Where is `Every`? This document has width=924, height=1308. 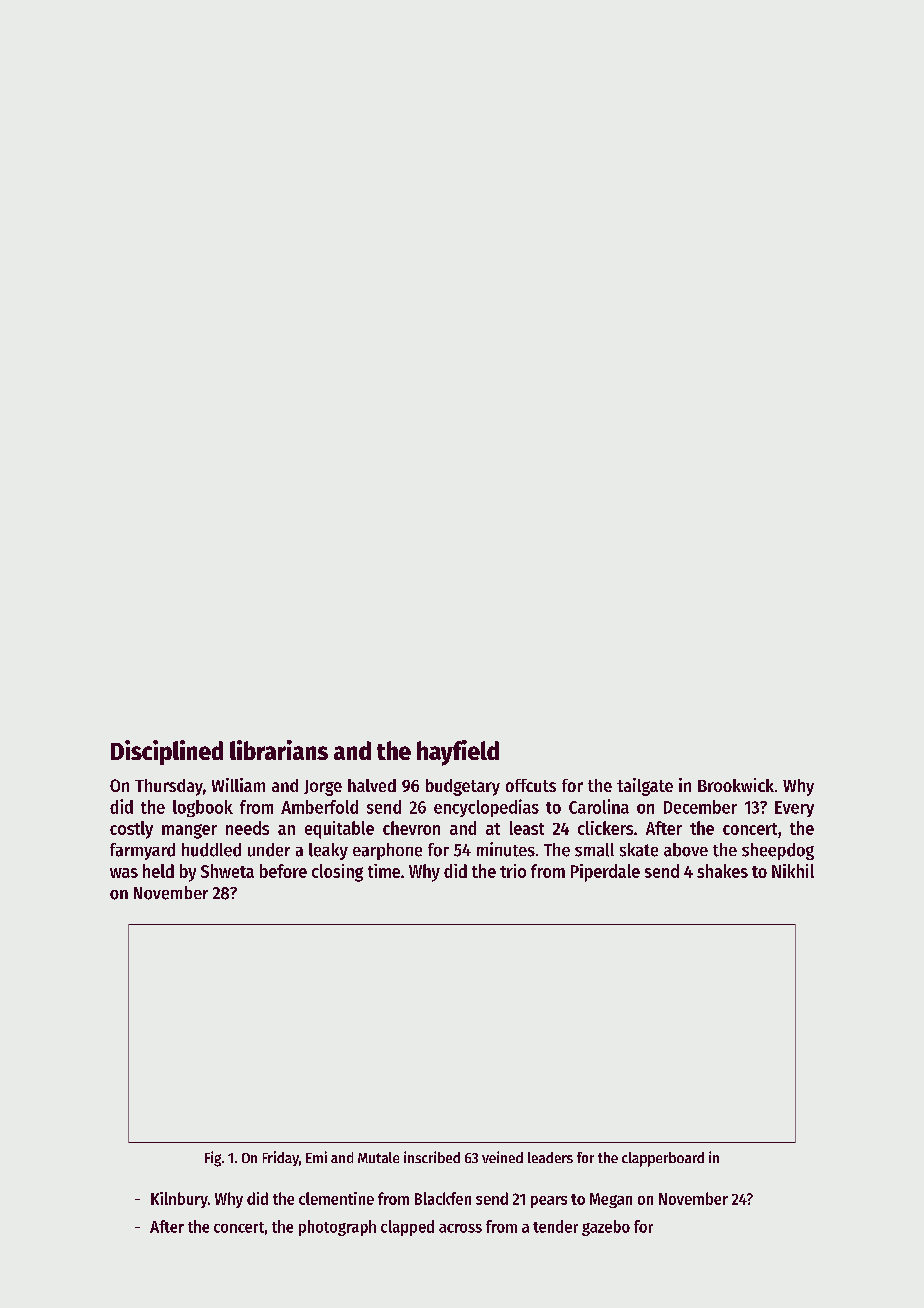
Every is located at coordinates (794, 809).
